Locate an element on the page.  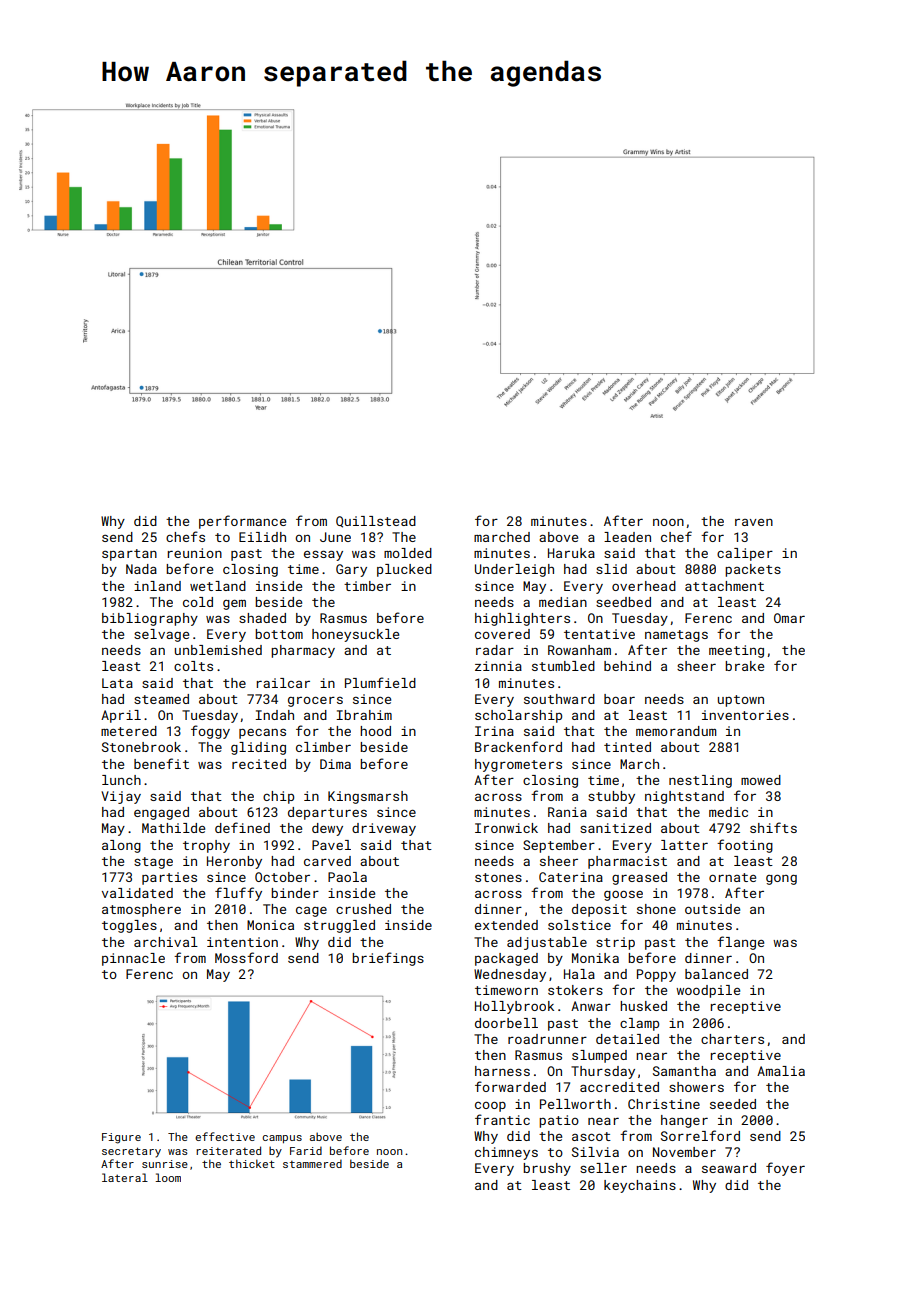
archival is located at coordinates (166, 942).
